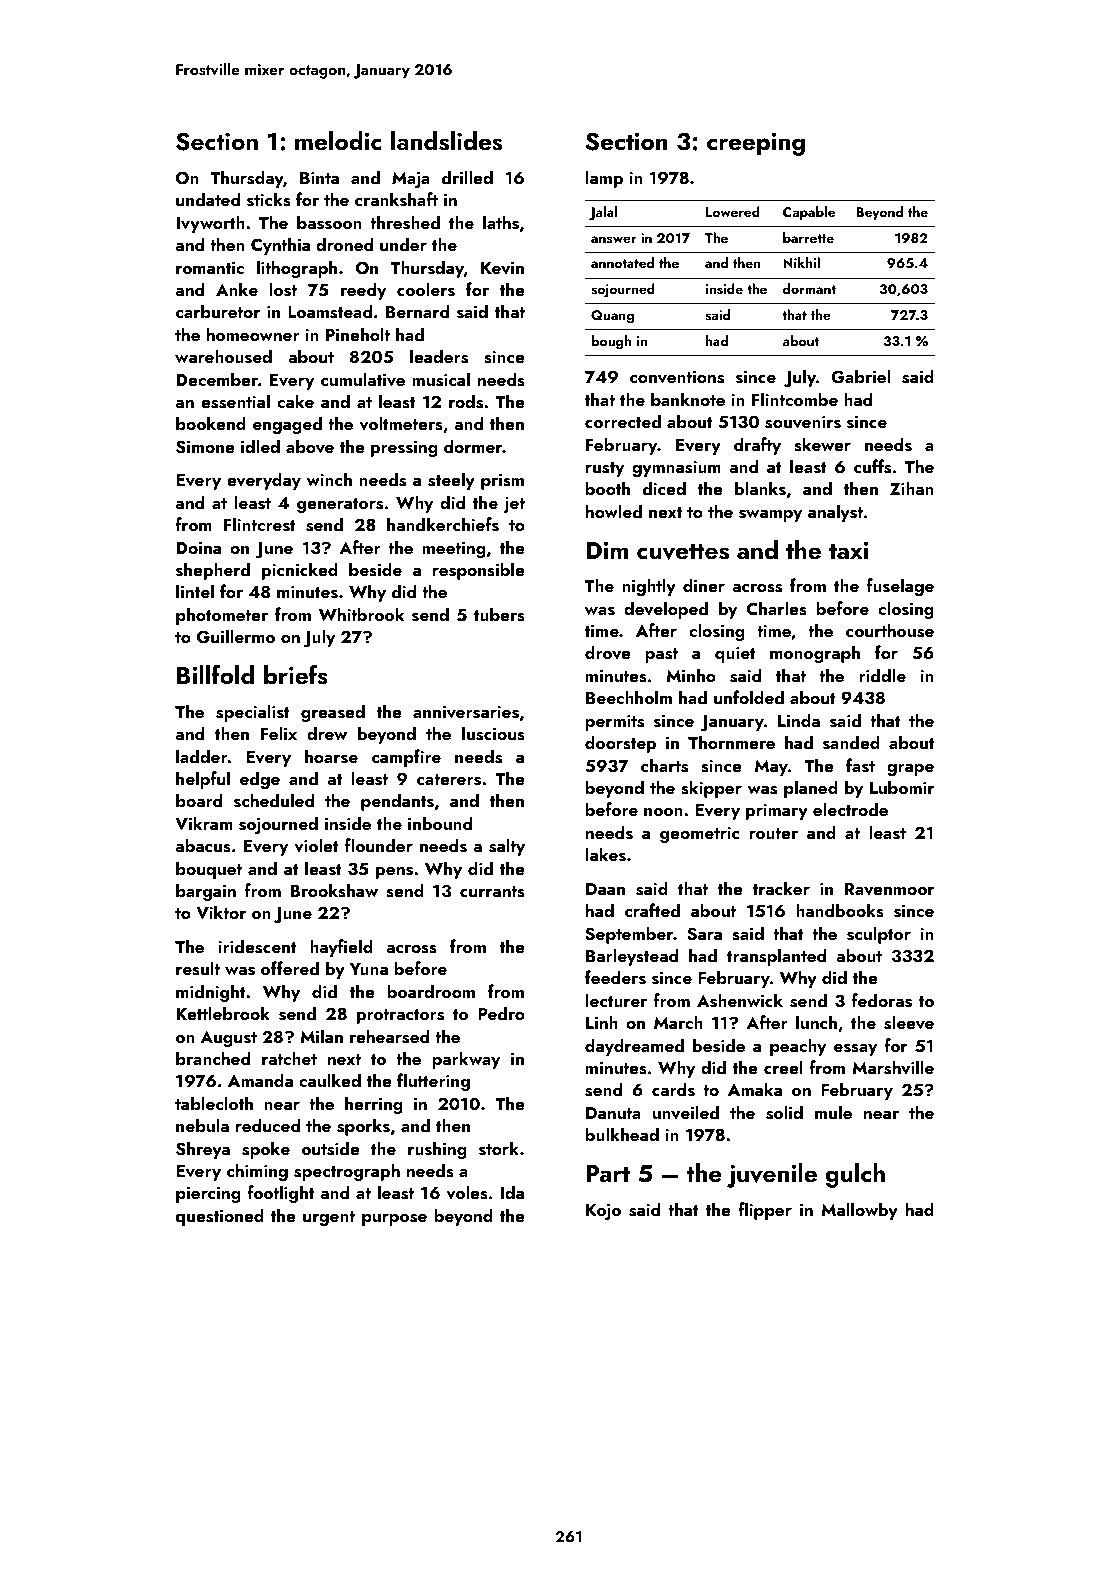 This document has height=1576, width=1110. What do you see at coordinates (394, 1220) in the document?
I see `purpose` at bounding box center [394, 1220].
